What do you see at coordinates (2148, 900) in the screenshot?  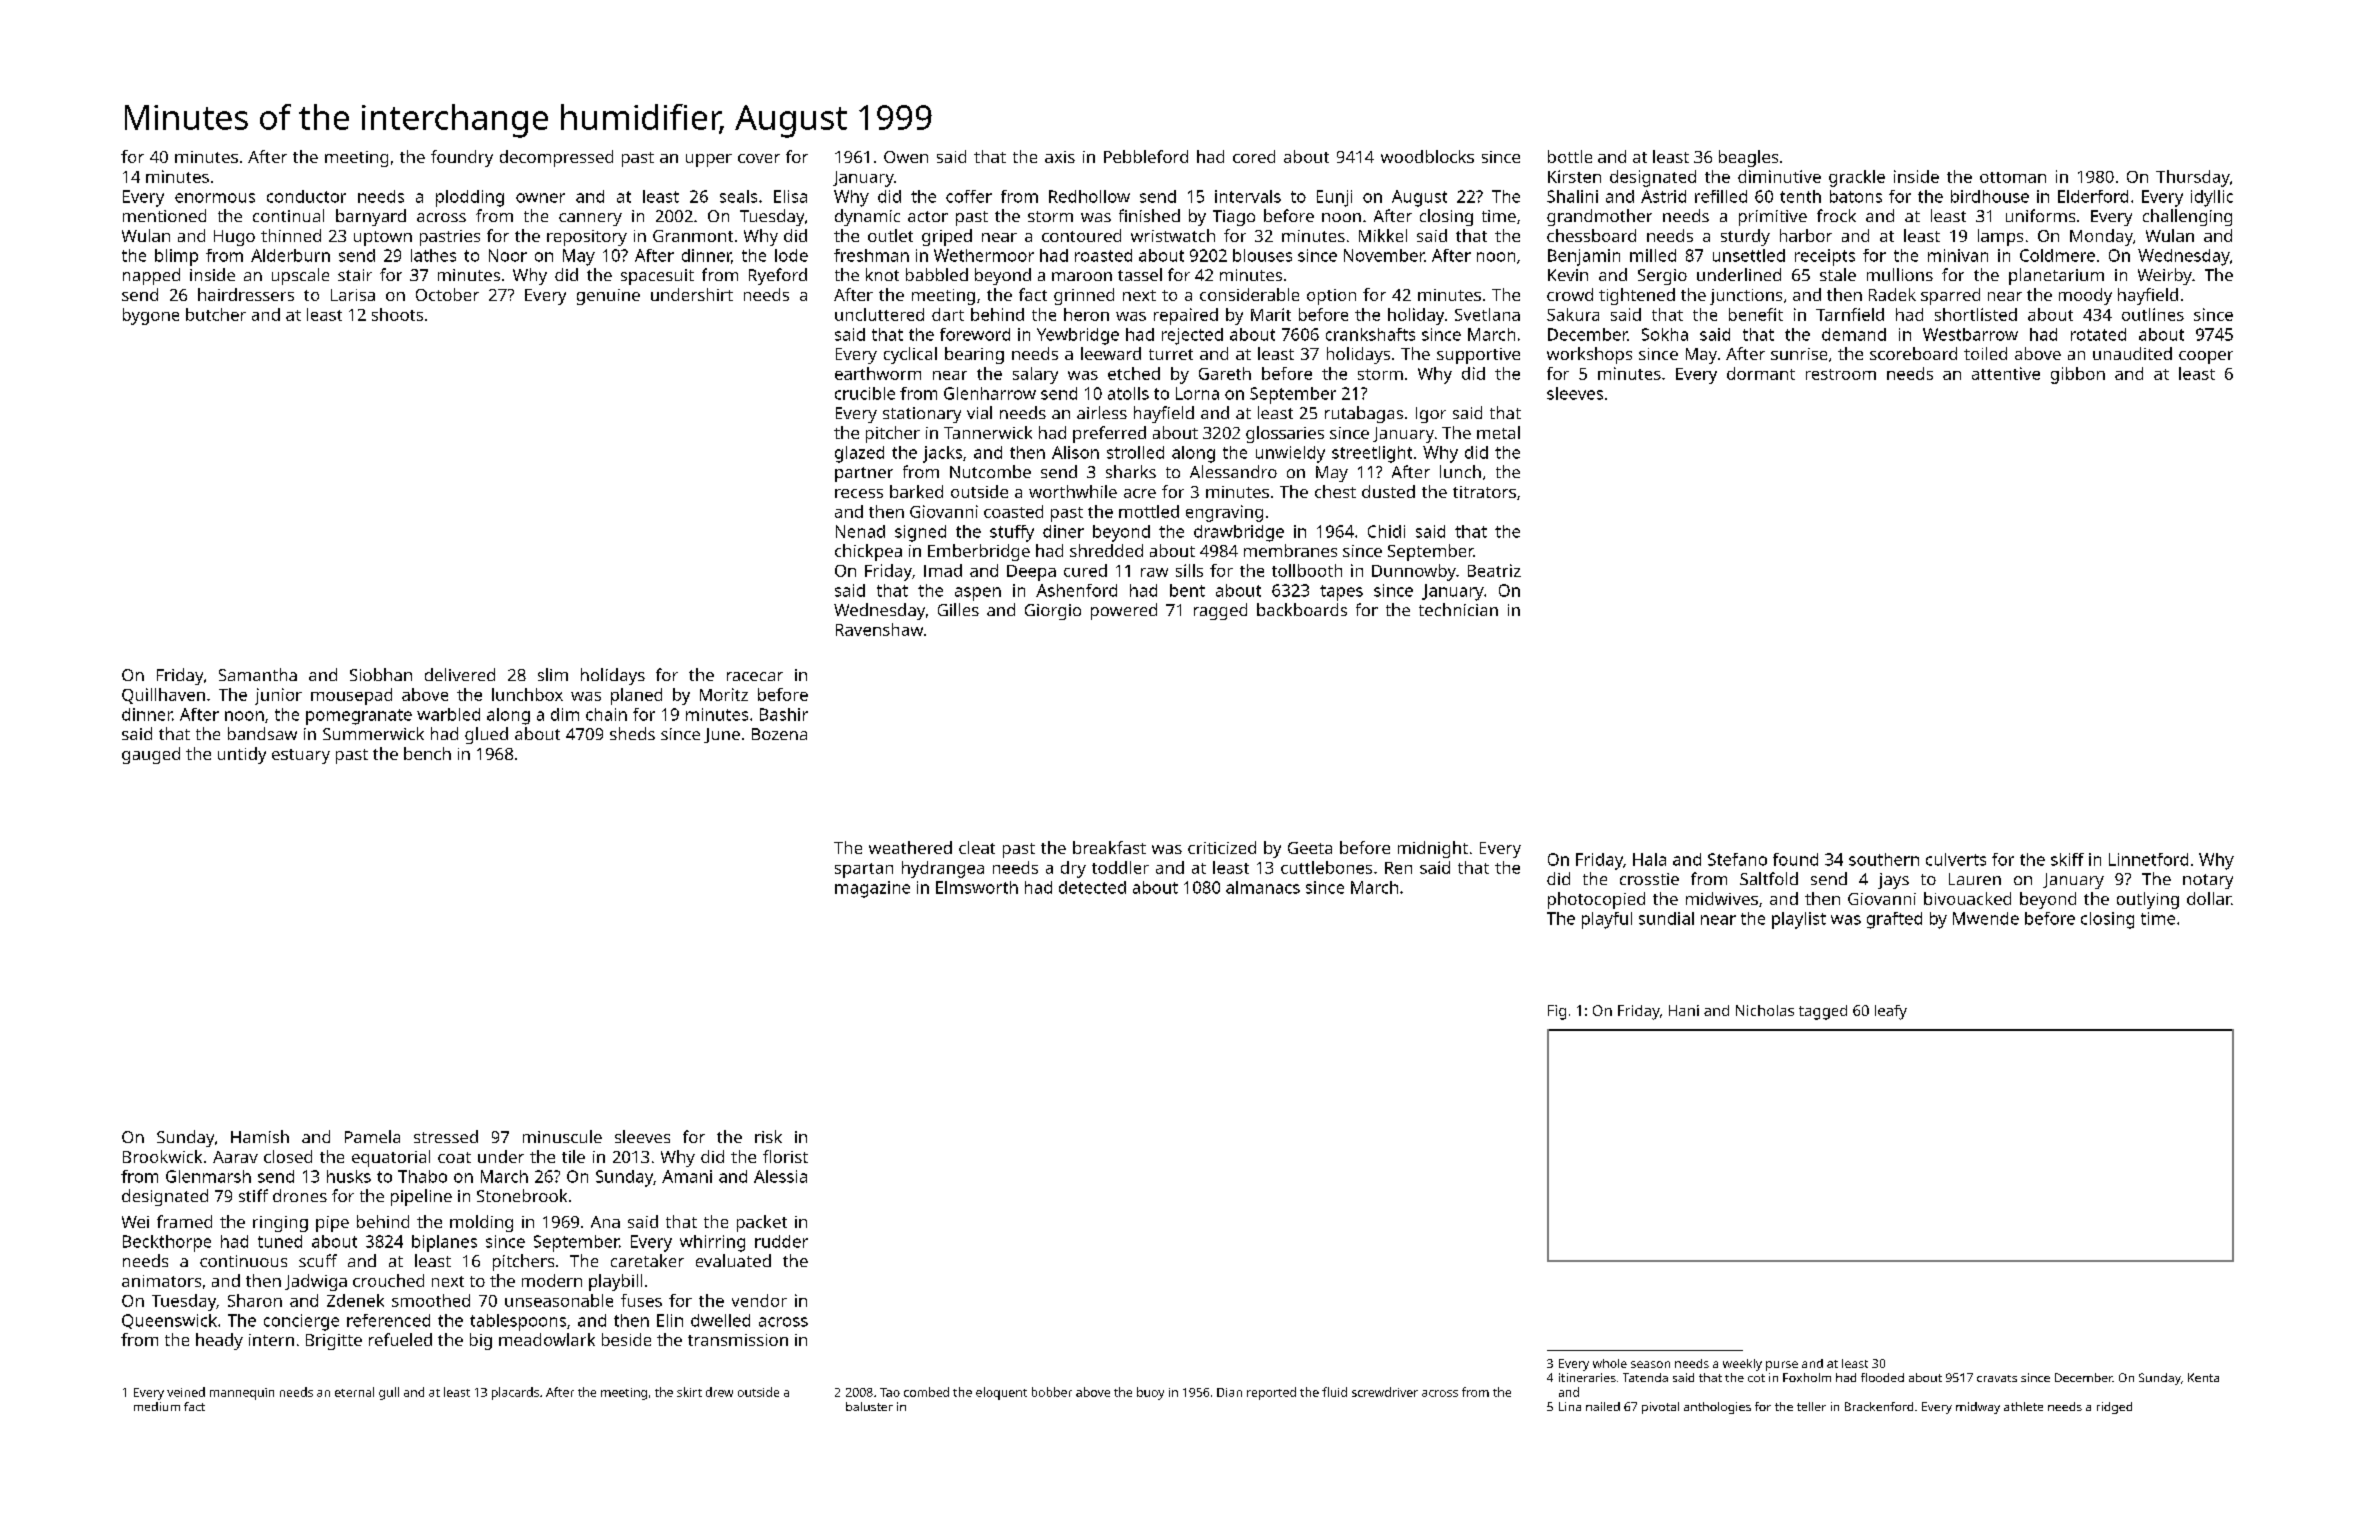 I see `outlying` at bounding box center [2148, 900].
